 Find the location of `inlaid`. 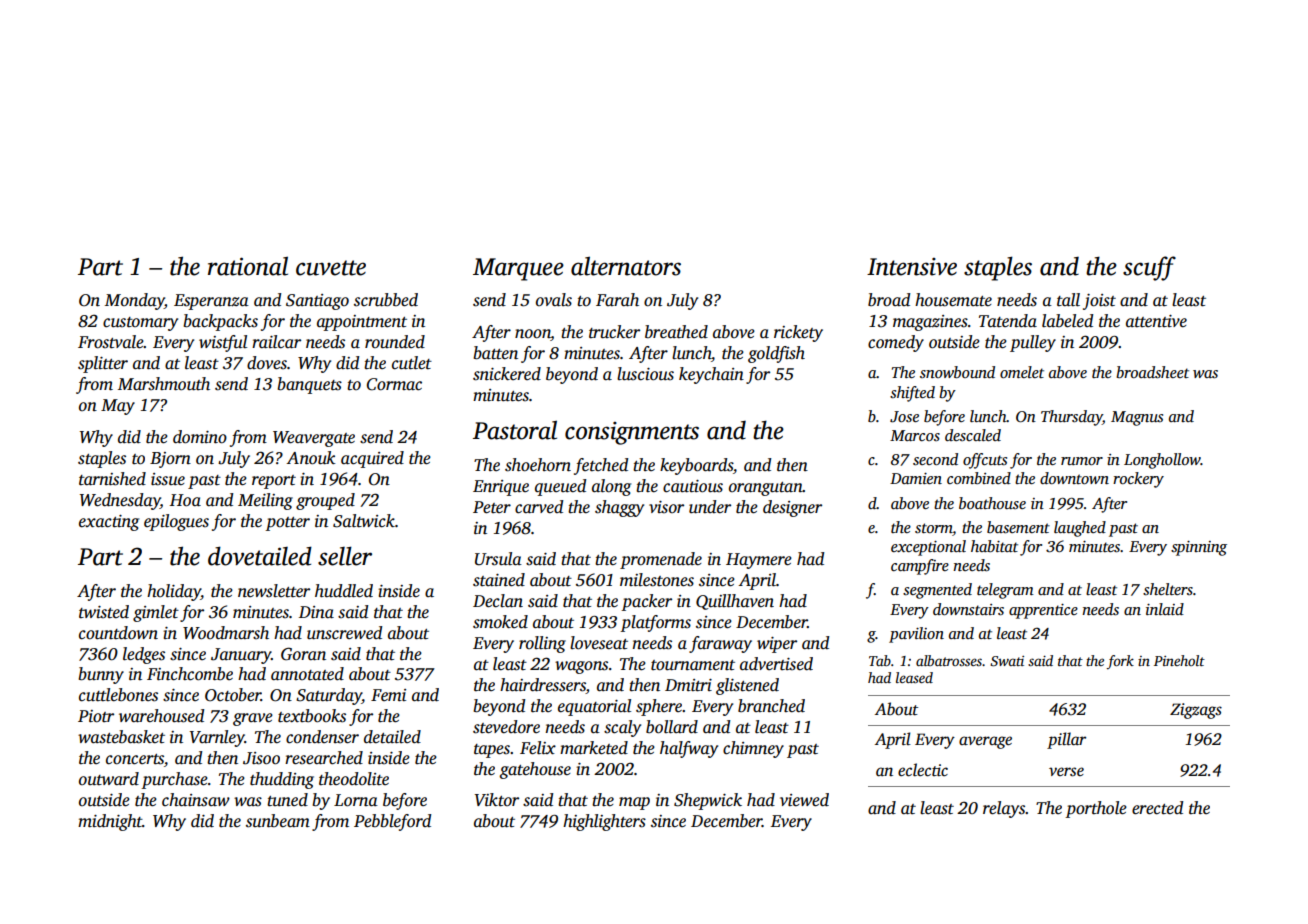

inlaid is located at coordinates (1165, 609).
